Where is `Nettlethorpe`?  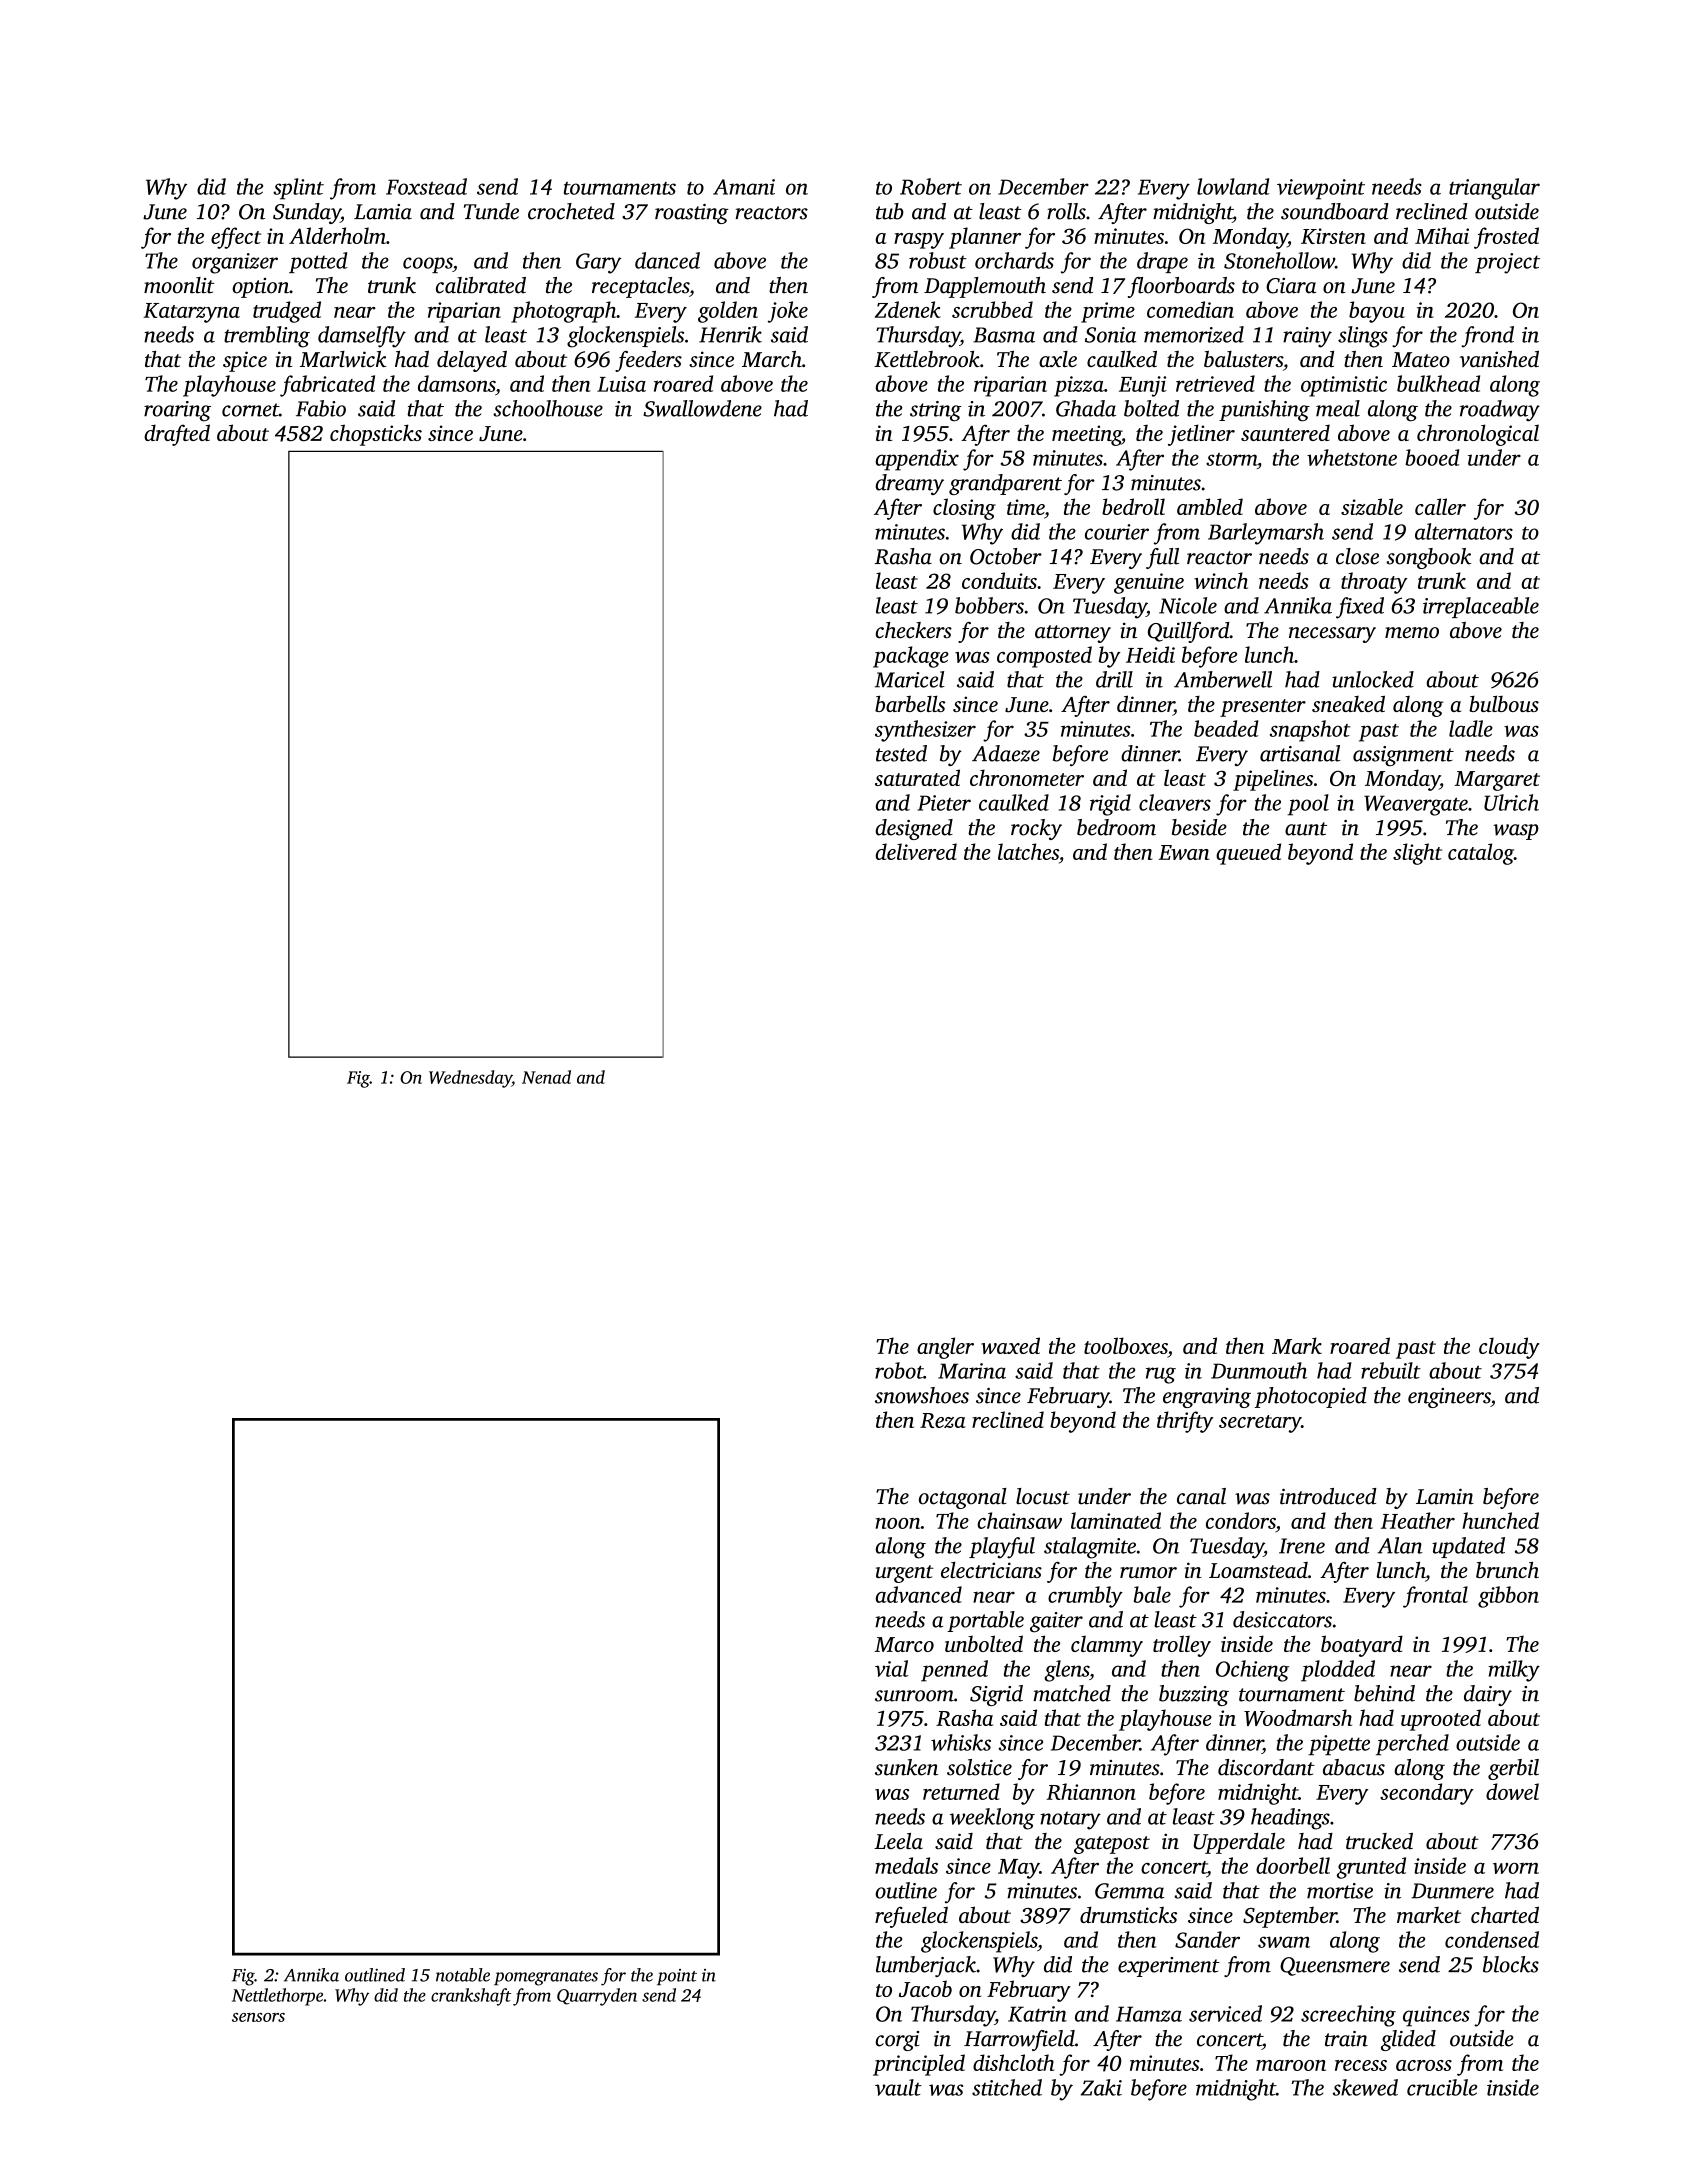 Nettlethorpe is located at coordinates (277, 1997).
